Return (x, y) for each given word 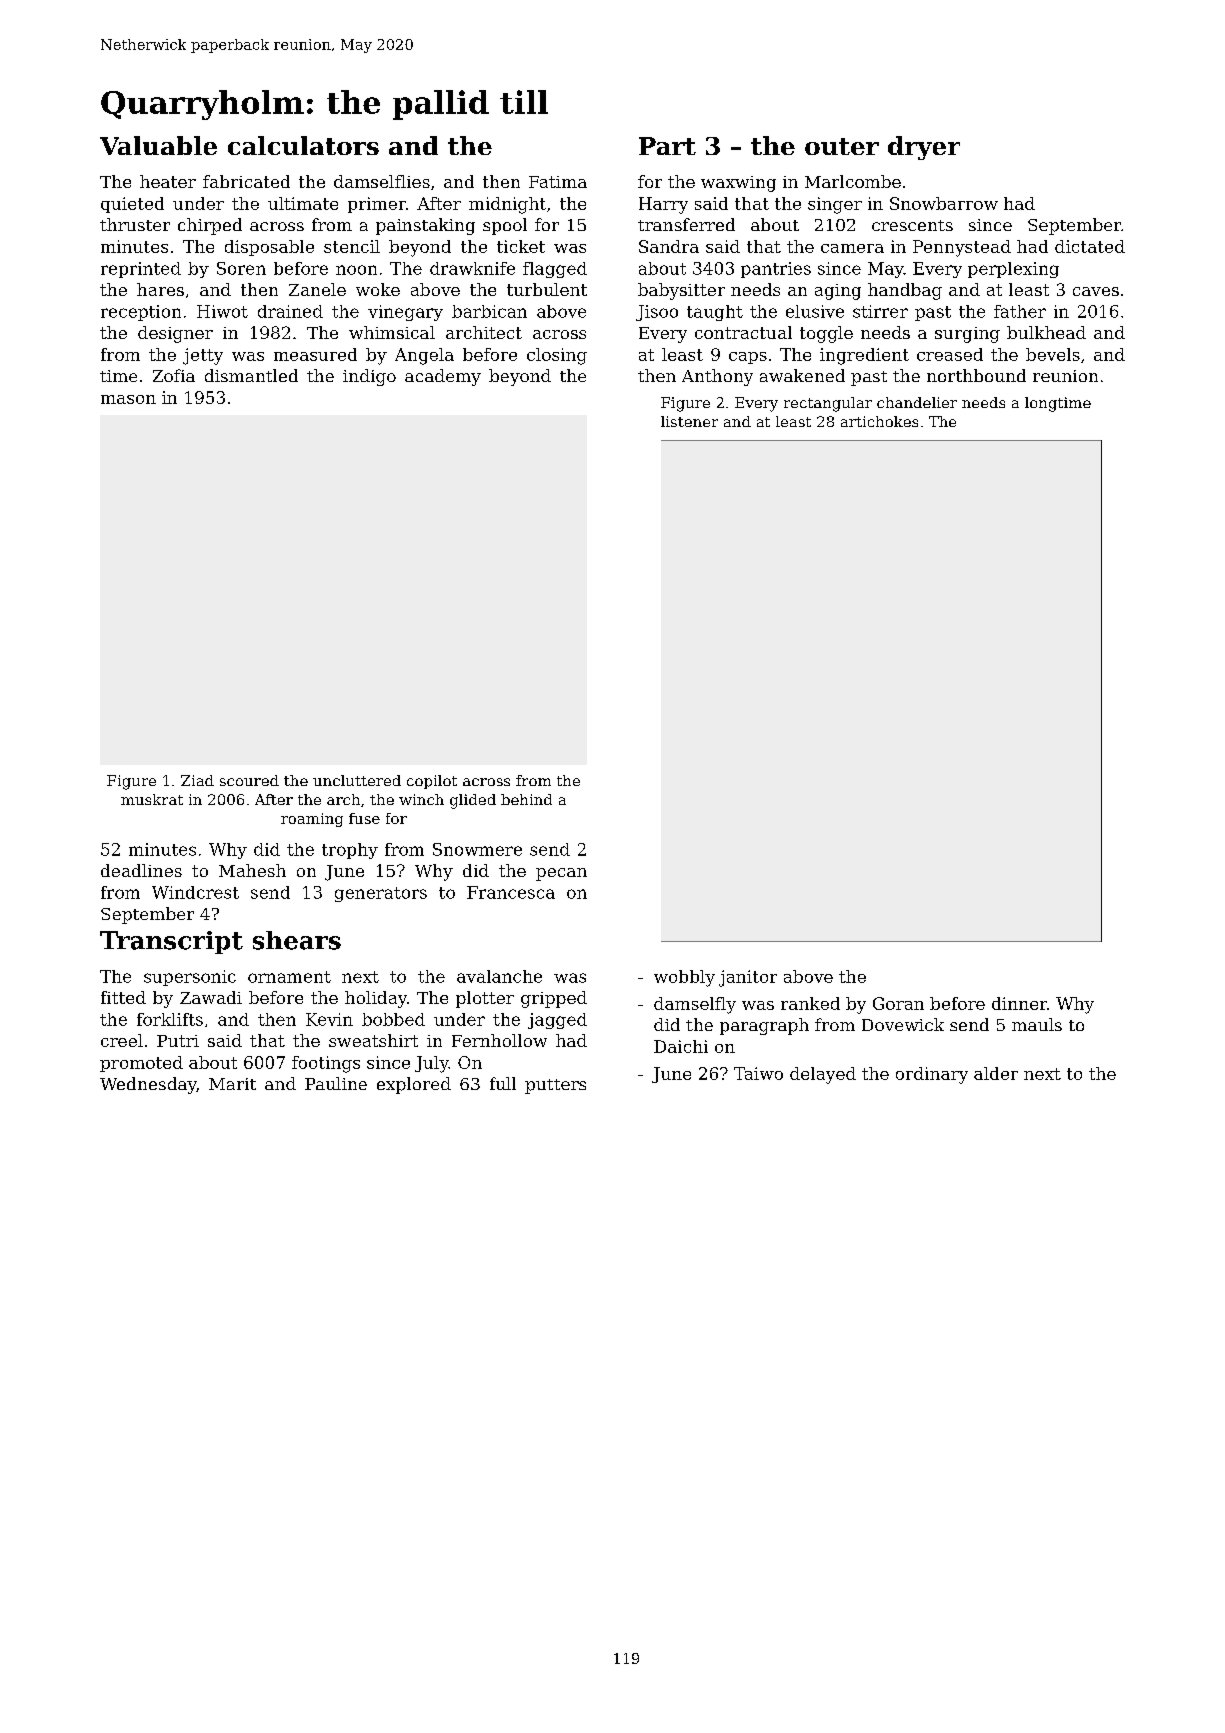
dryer (924, 148)
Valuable (158, 145)
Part (667, 146)
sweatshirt (373, 1040)
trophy (350, 851)
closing (557, 356)
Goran (898, 1003)
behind (526, 799)
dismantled (251, 375)
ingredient (864, 356)
